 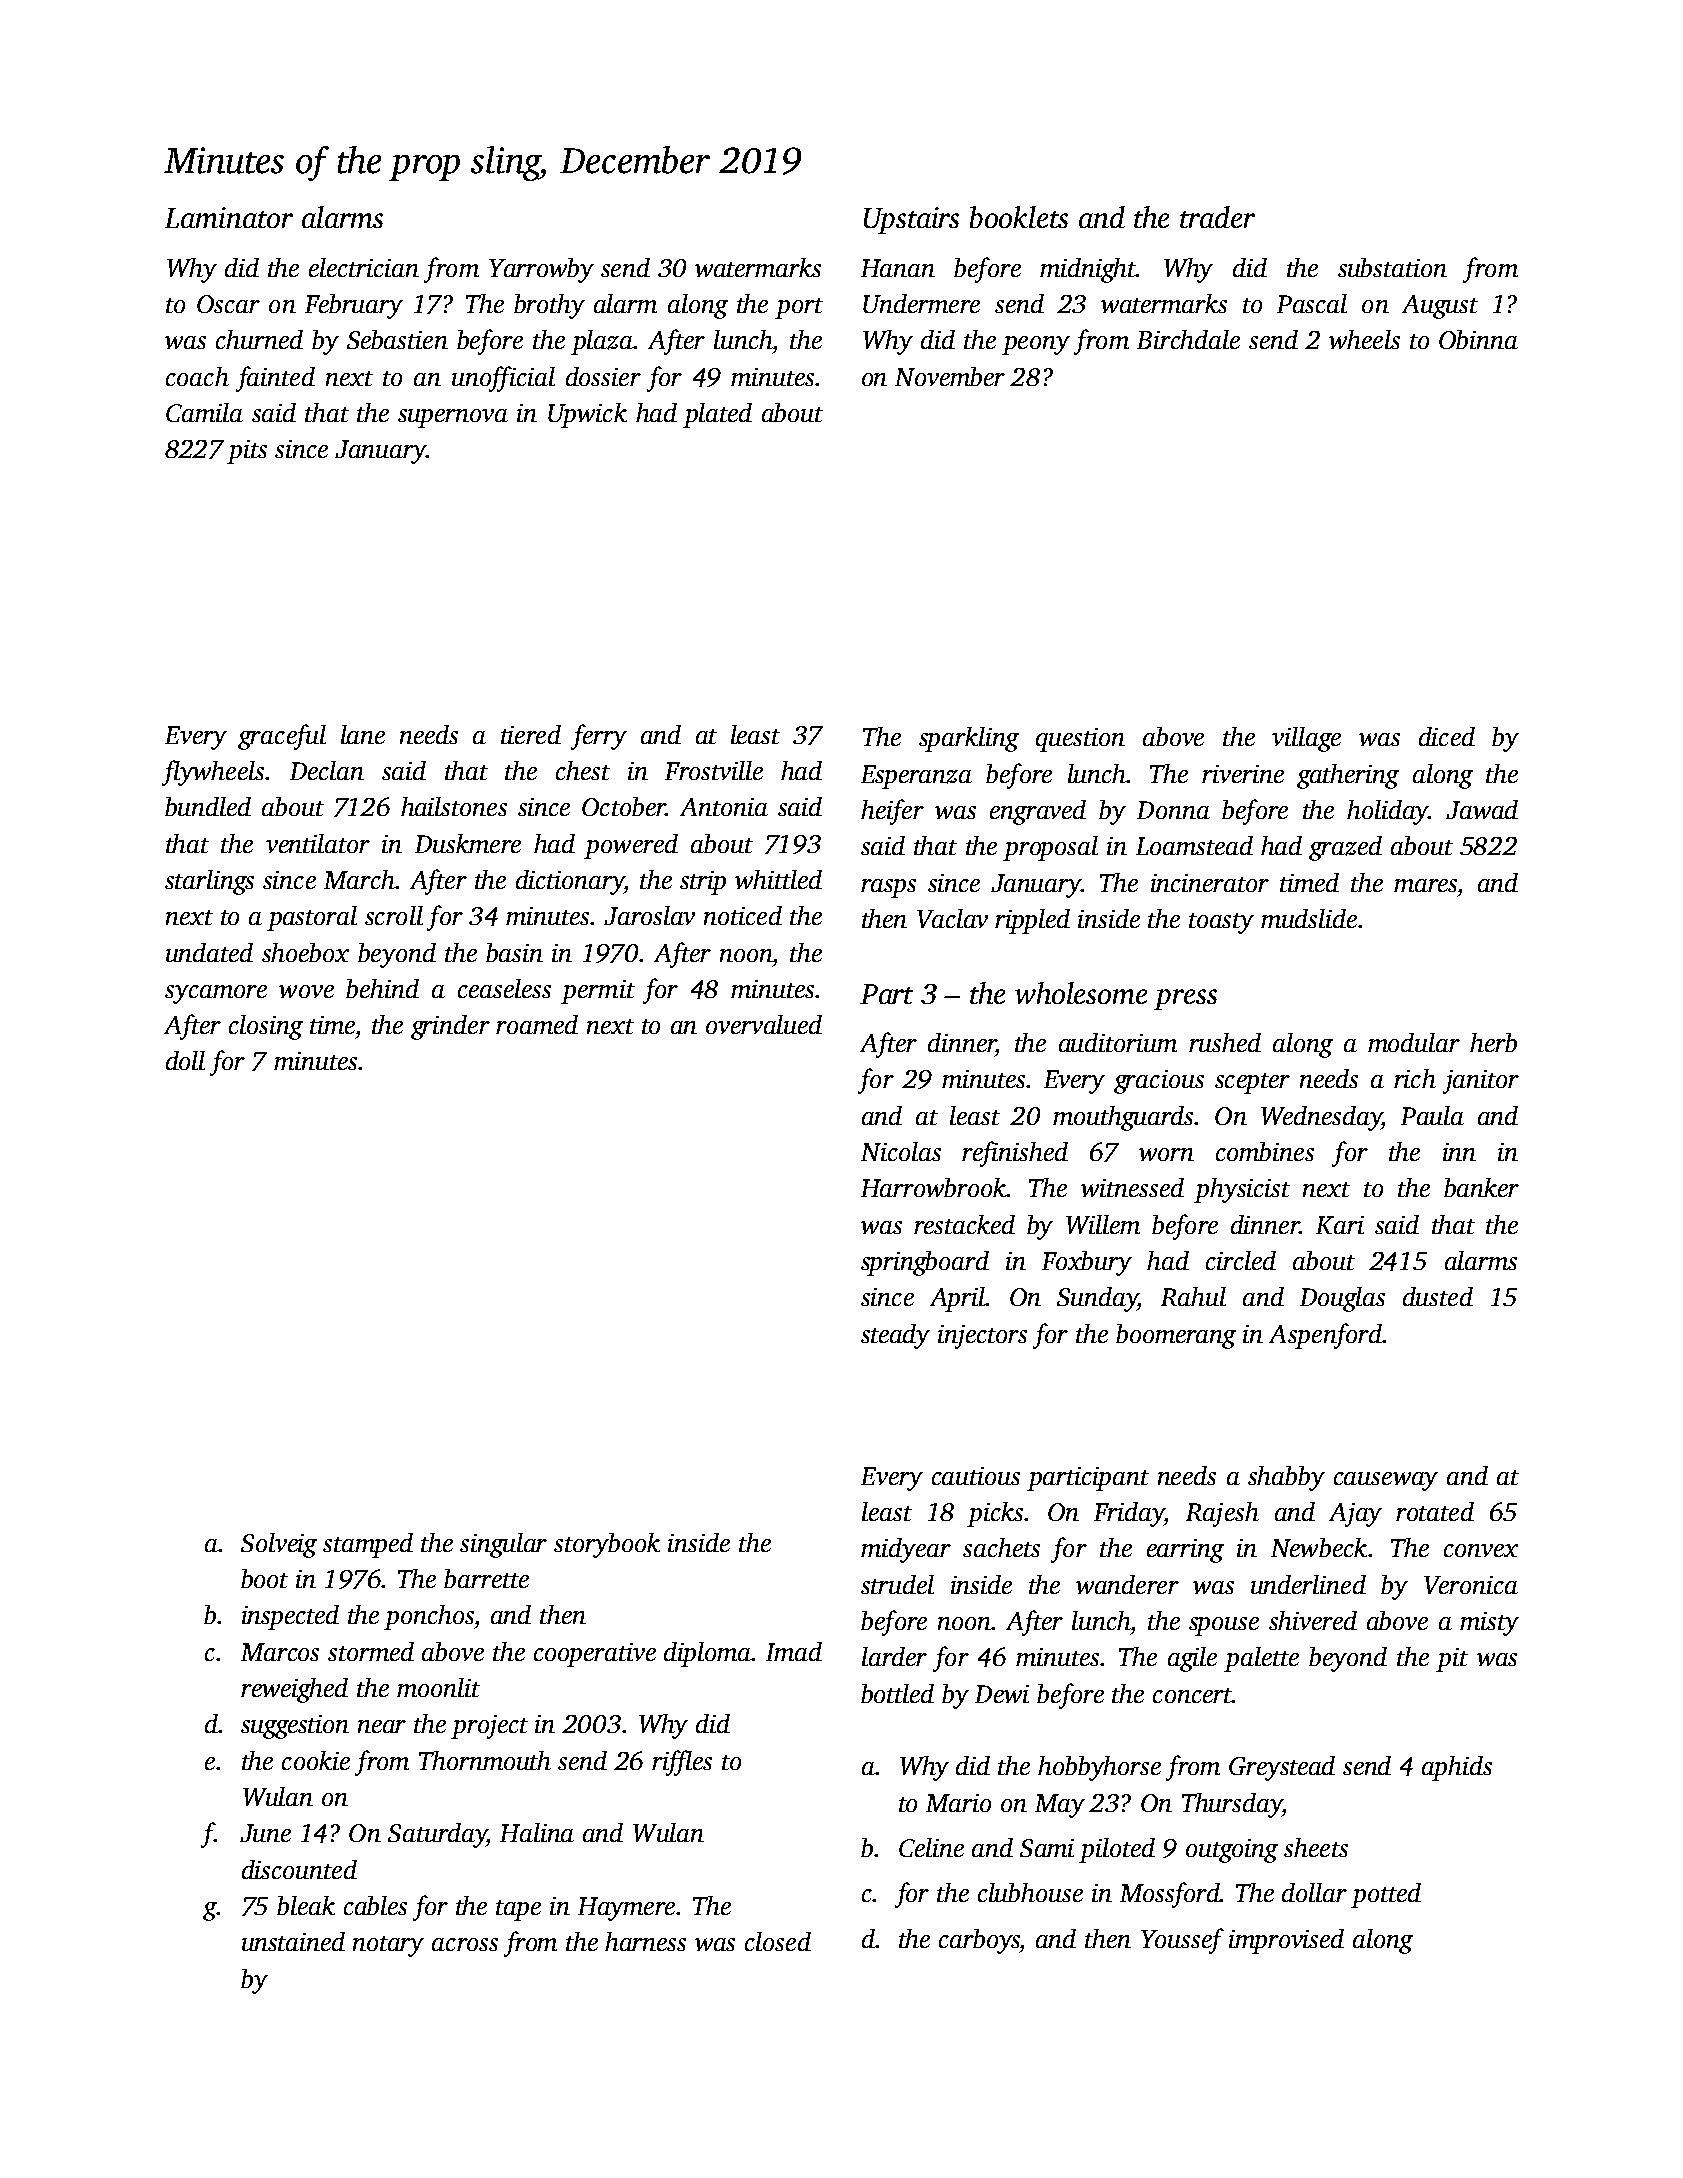 What do you see at coordinates (266, 1027) in the image?
I see `closing` at bounding box center [266, 1027].
